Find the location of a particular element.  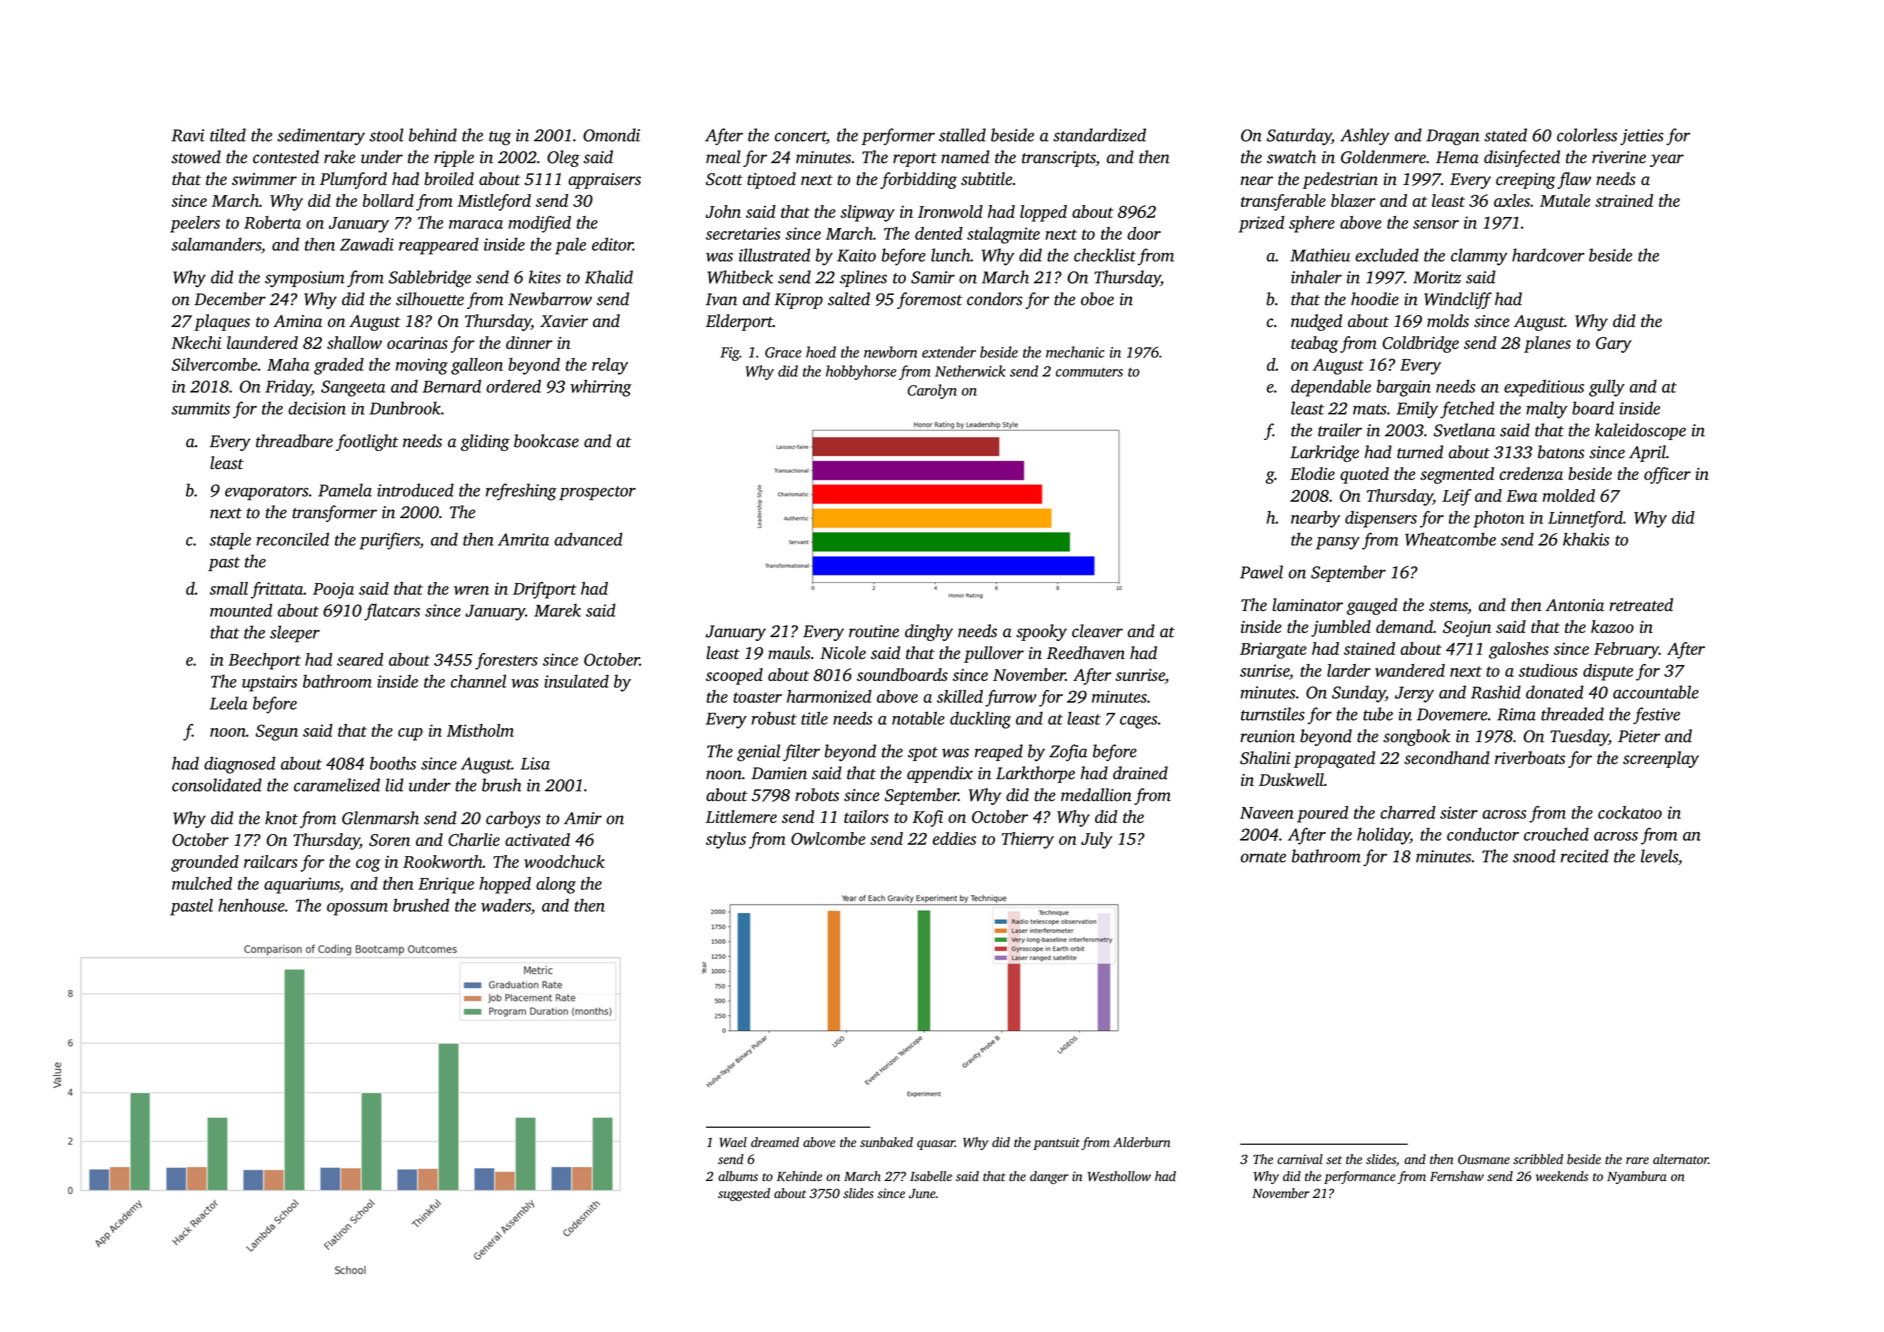

Westhollow is located at coordinates (1119, 1176).
